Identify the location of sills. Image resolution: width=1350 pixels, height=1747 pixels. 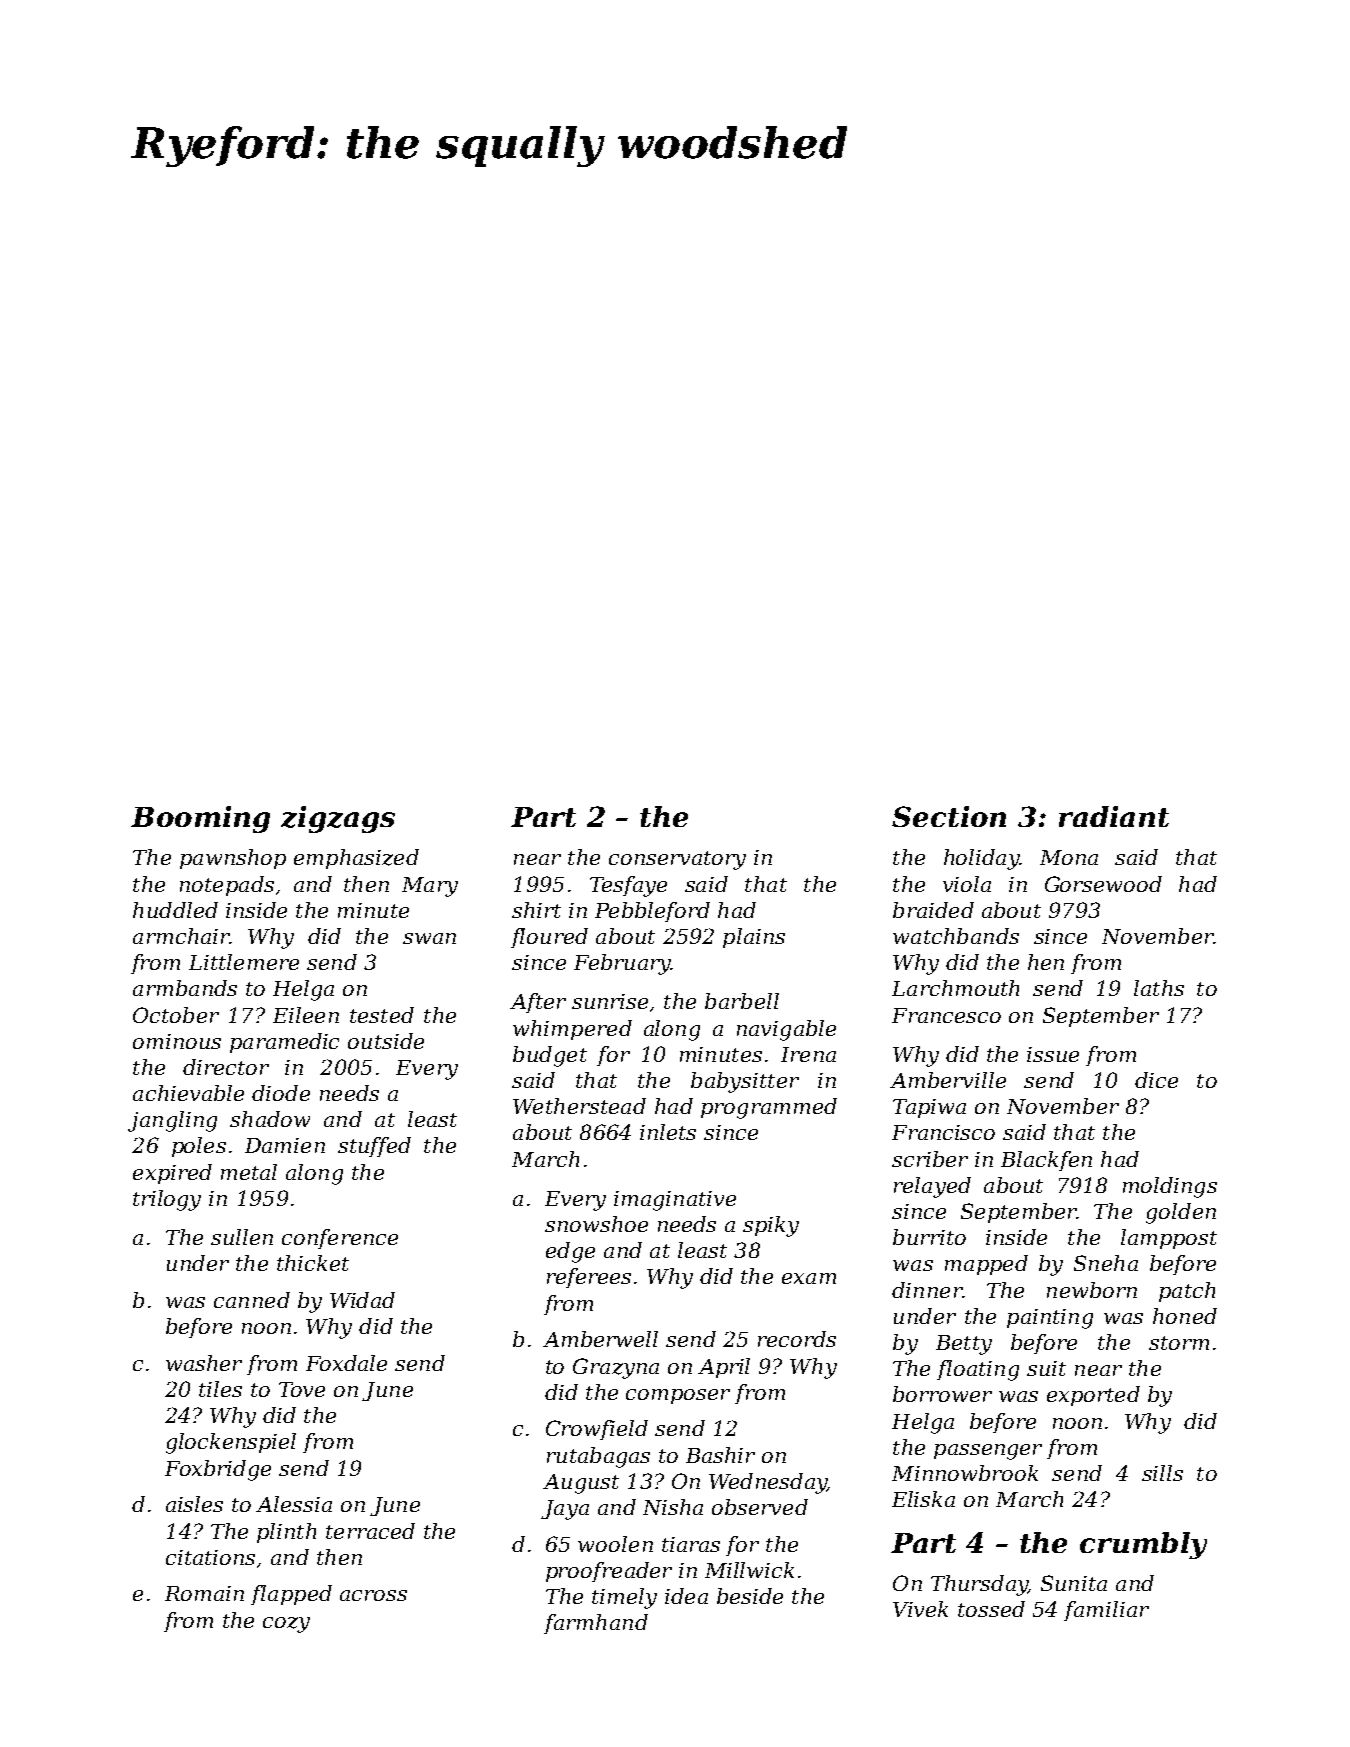
(1162, 1473).
